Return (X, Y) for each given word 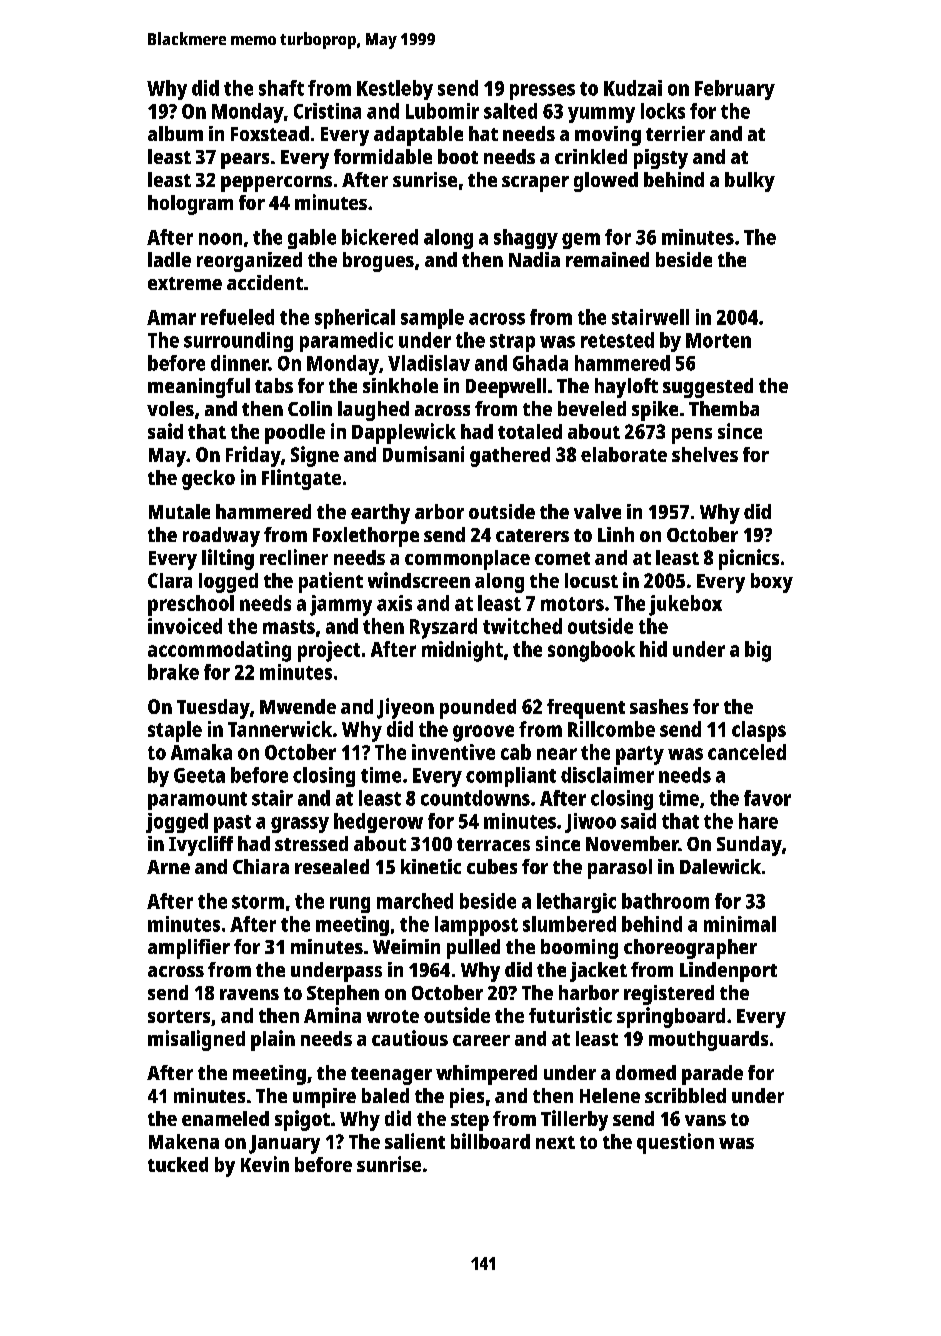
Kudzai (633, 88)
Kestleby (395, 90)
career (481, 1040)
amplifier (189, 949)
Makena (184, 1141)
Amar (171, 317)
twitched (522, 626)
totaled (530, 431)
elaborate (624, 454)
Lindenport (728, 972)
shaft (281, 88)
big (758, 651)
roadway (221, 537)
